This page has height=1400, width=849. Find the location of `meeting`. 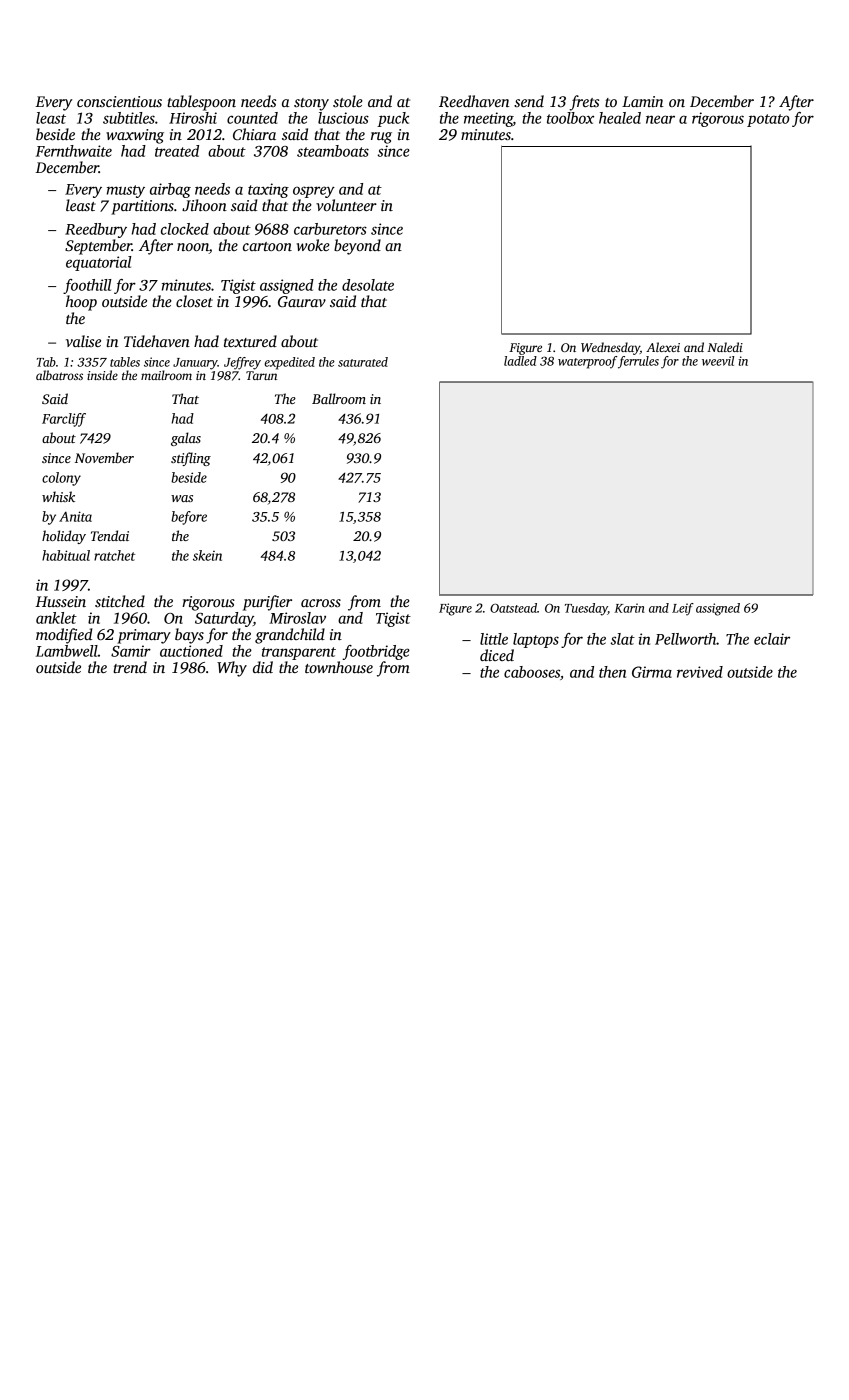

meeting is located at coordinates (488, 119).
